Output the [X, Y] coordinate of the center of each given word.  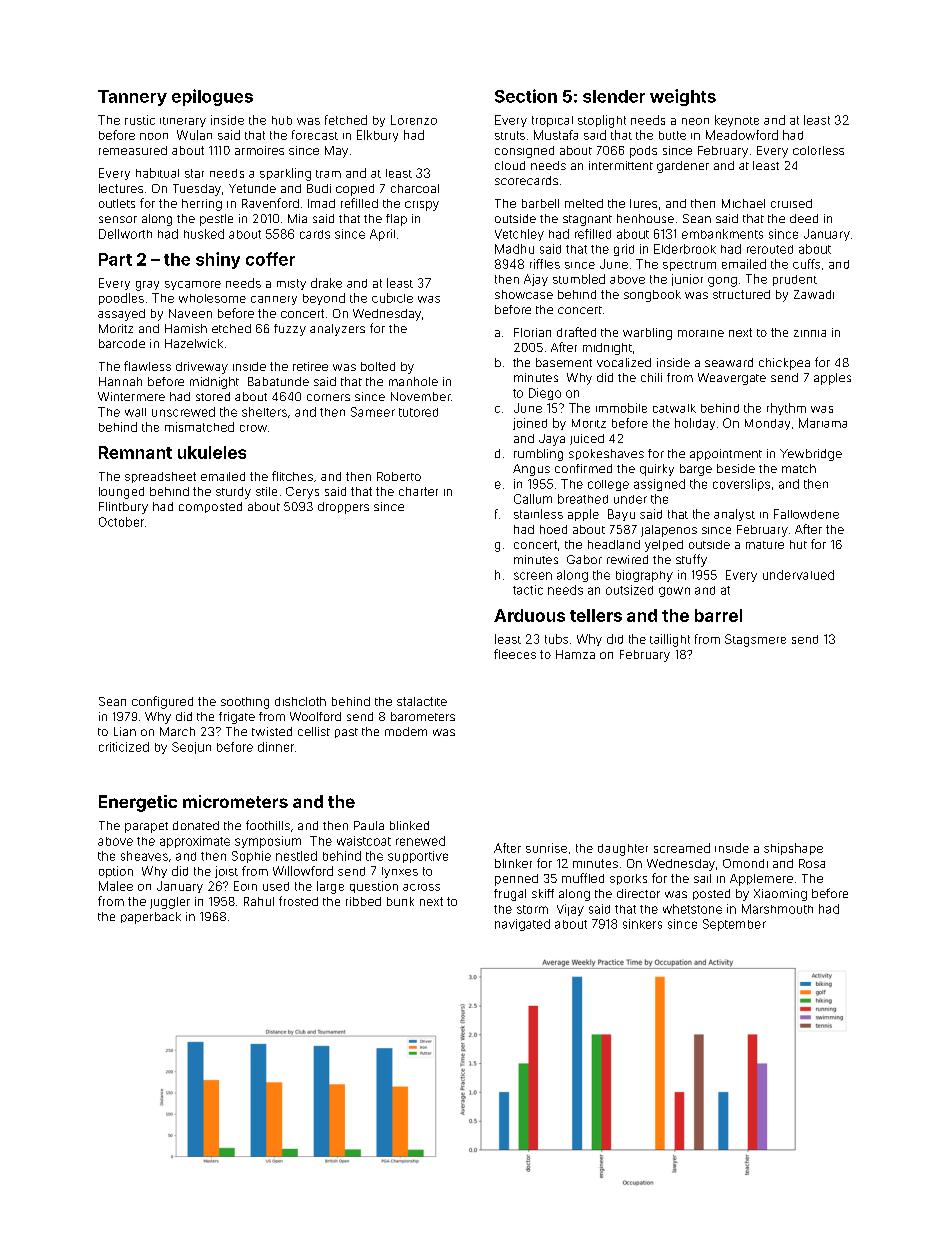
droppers [343, 508]
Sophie [251, 857]
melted [584, 203]
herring [202, 205]
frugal [510, 895]
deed [804, 218]
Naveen [190, 313]
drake [326, 283]
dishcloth [300, 701]
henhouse [645, 218]
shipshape [793, 849]
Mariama [823, 423]
